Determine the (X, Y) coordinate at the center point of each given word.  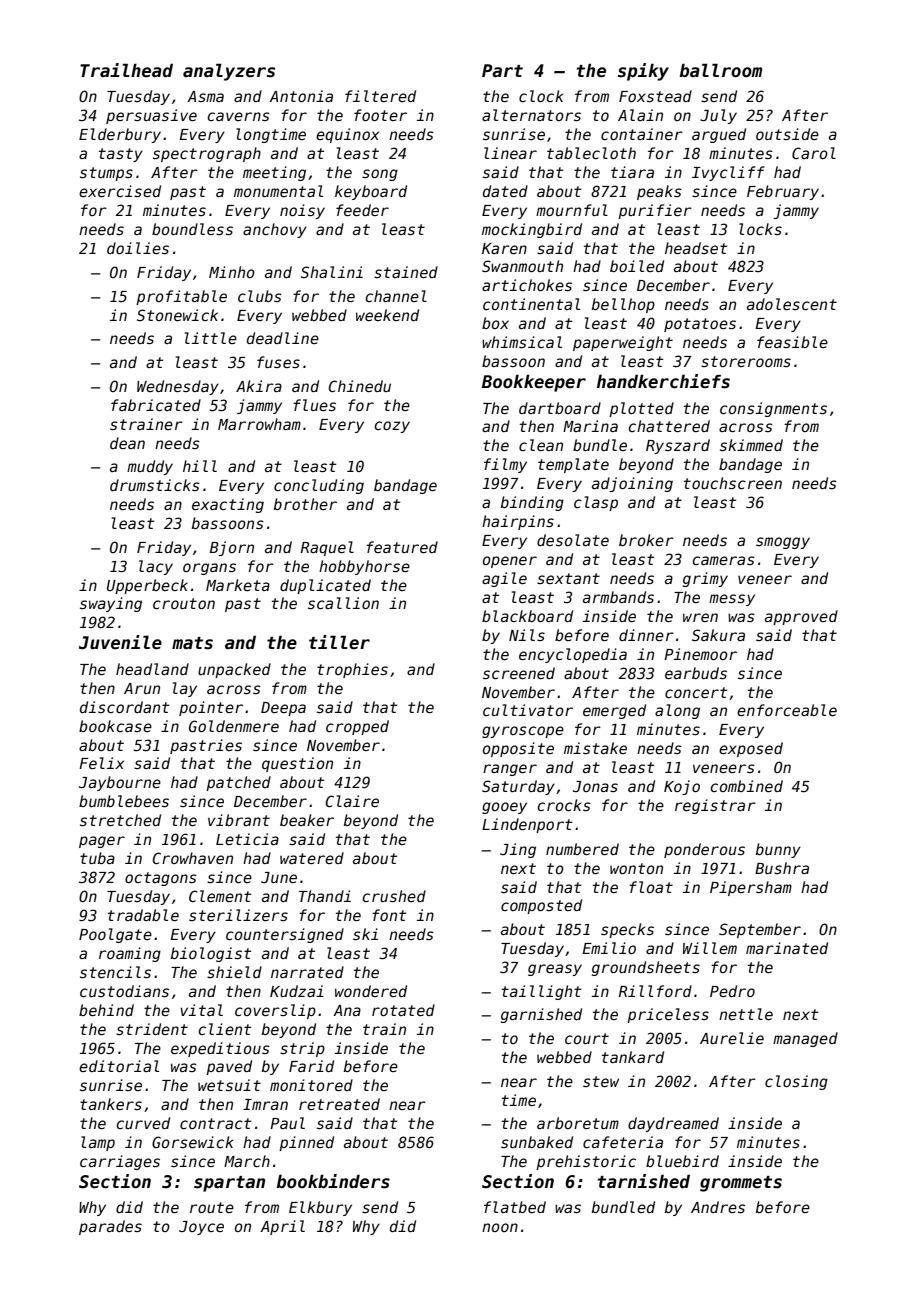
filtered (380, 96)
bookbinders (333, 1181)
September (760, 930)
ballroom (720, 70)
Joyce (201, 1228)
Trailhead (126, 70)
